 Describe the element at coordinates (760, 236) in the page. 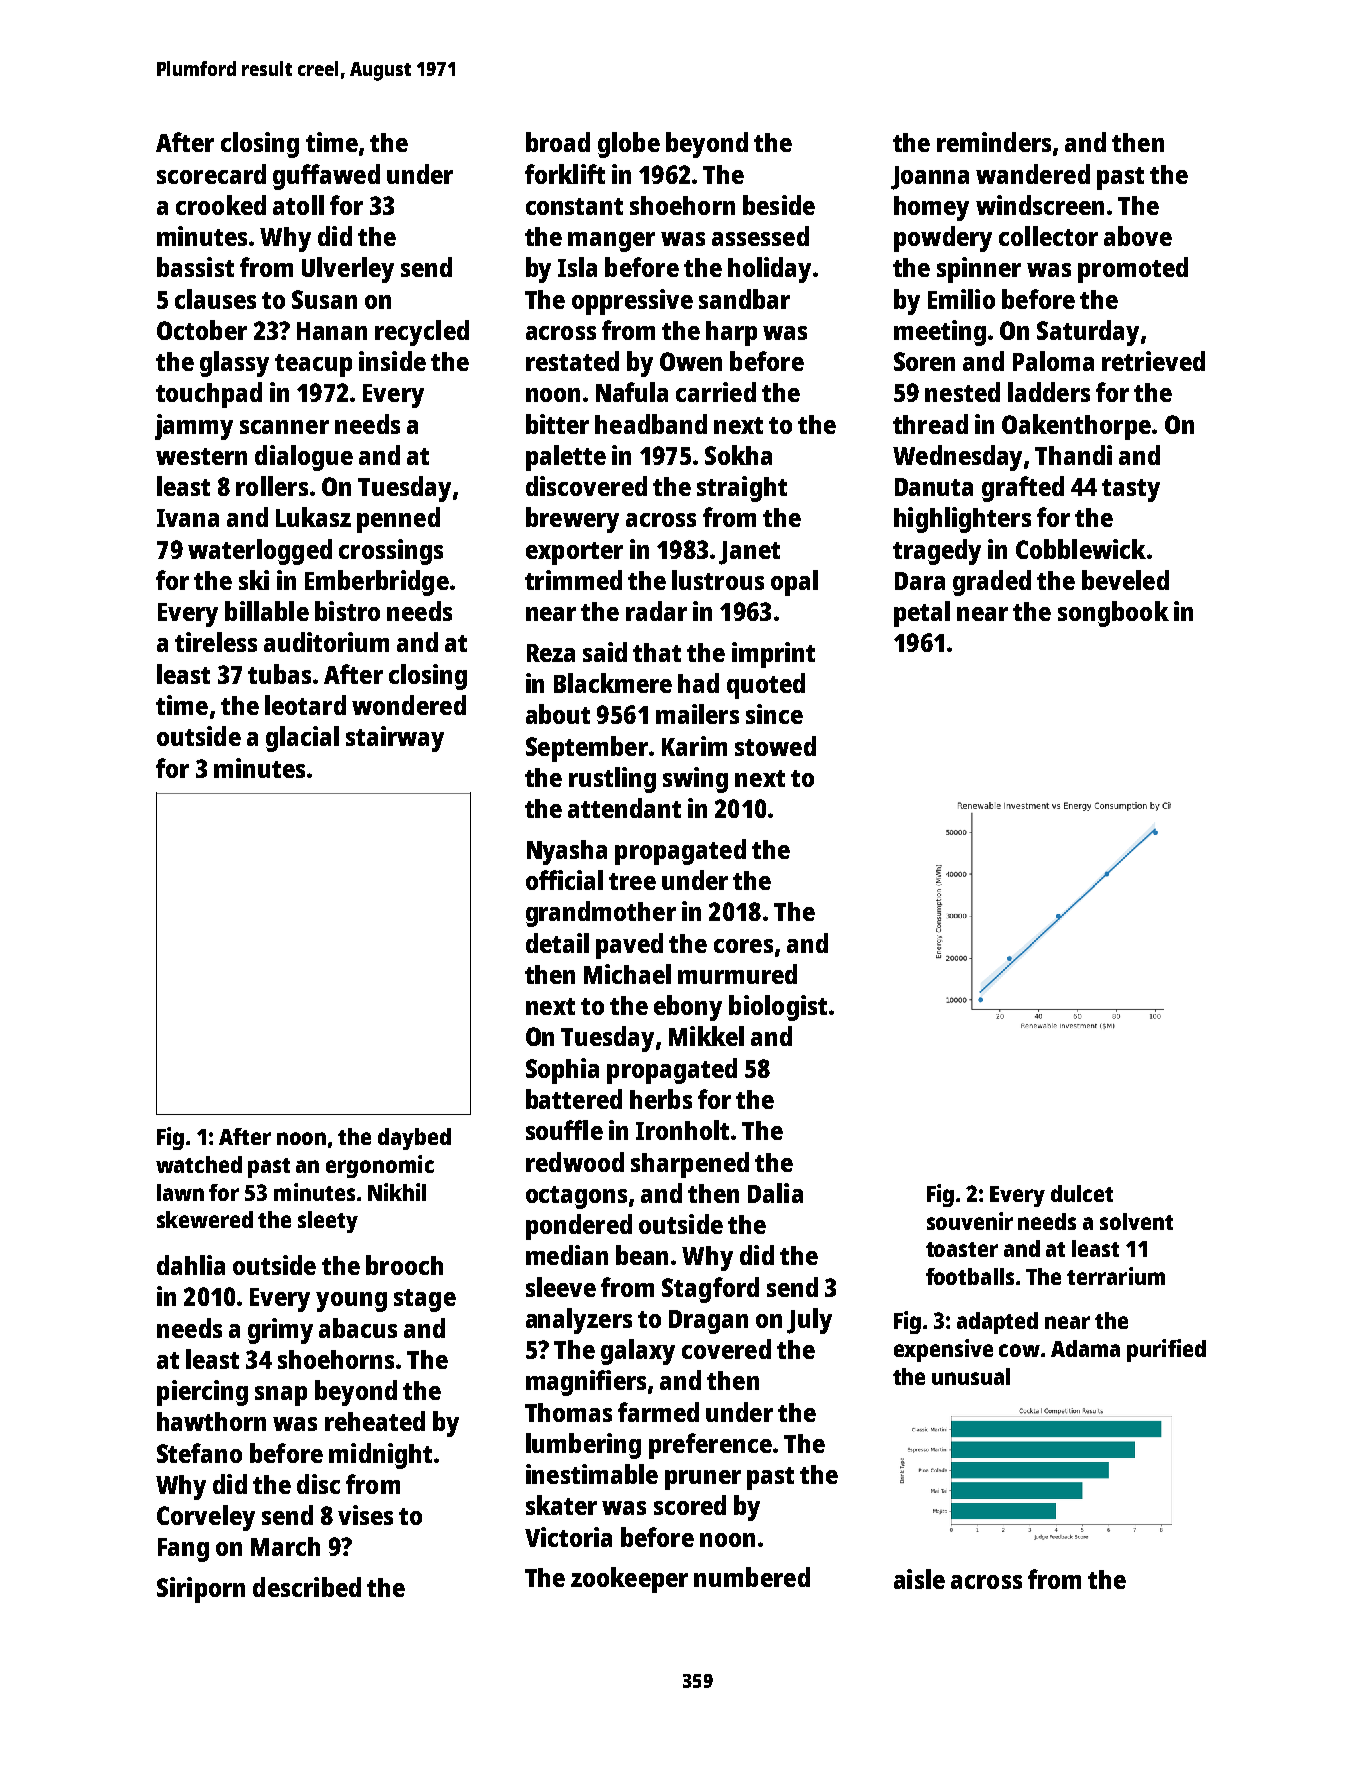

I see `assessed` at that location.
